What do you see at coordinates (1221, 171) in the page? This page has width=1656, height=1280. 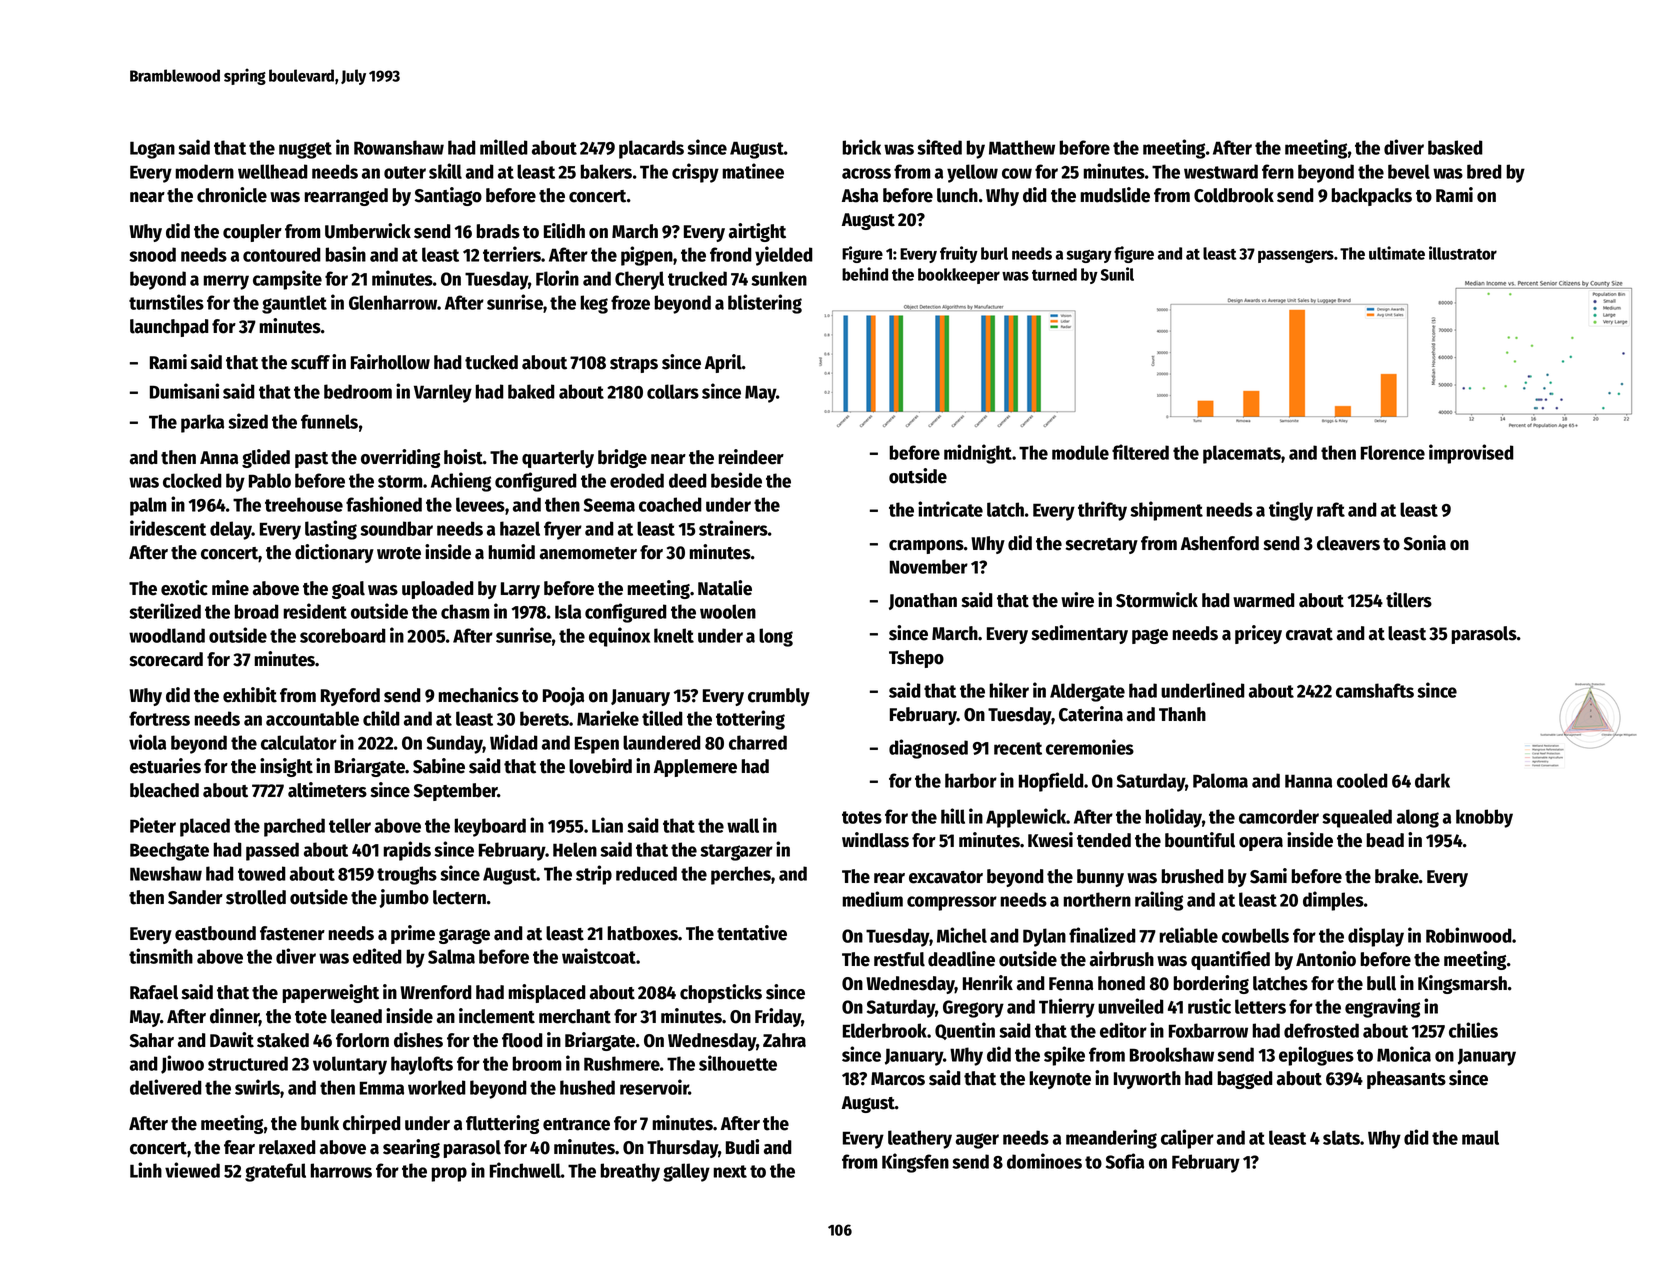 I see `westward` at bounding box center [1221, 171].
